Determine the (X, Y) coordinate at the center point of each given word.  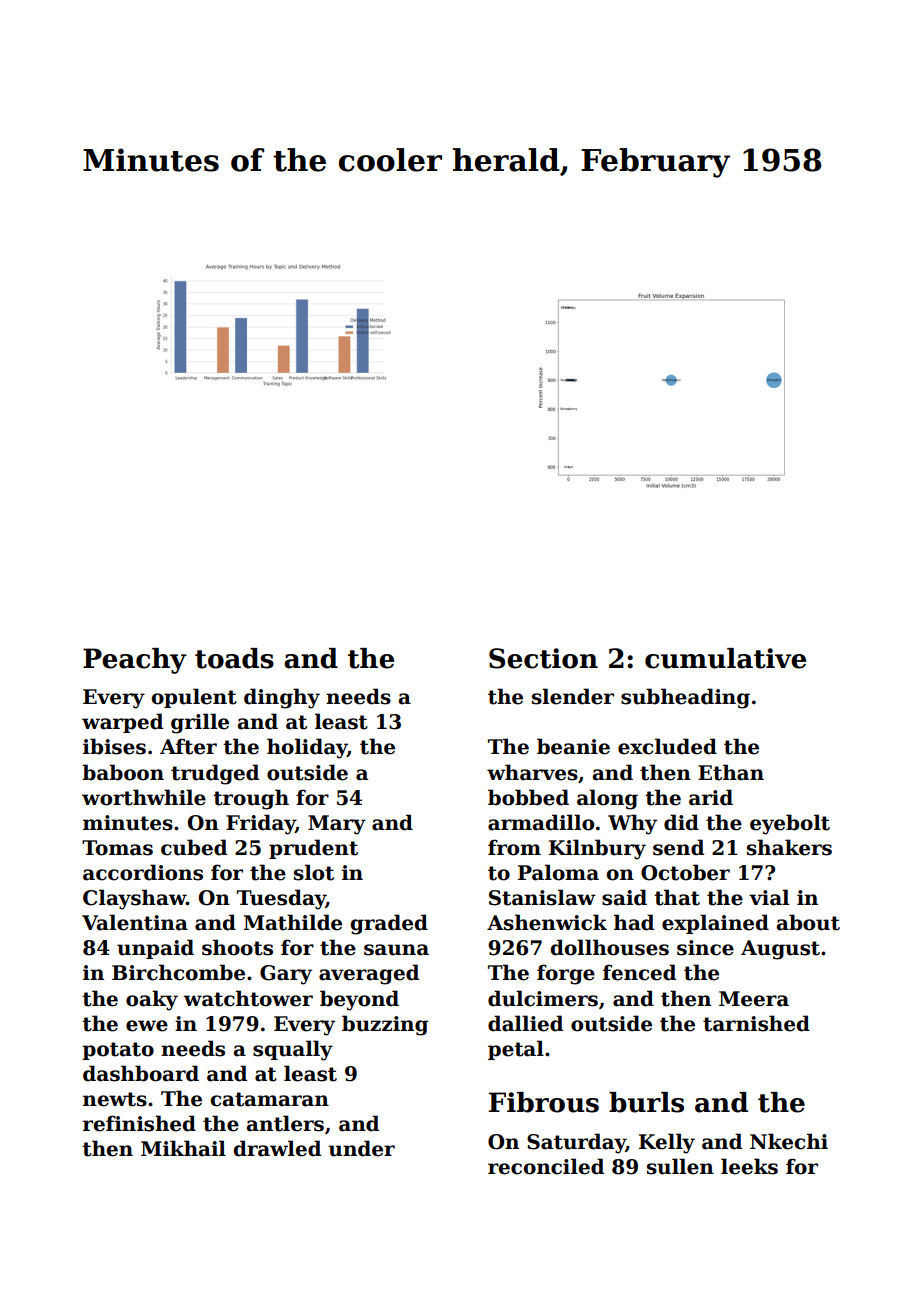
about (808, 922)
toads (234, 658)
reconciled (546, 1166)
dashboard (141, 1073)
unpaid (155, 949)
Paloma (558, 872)
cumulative (725, 658)
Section (543, 658)
